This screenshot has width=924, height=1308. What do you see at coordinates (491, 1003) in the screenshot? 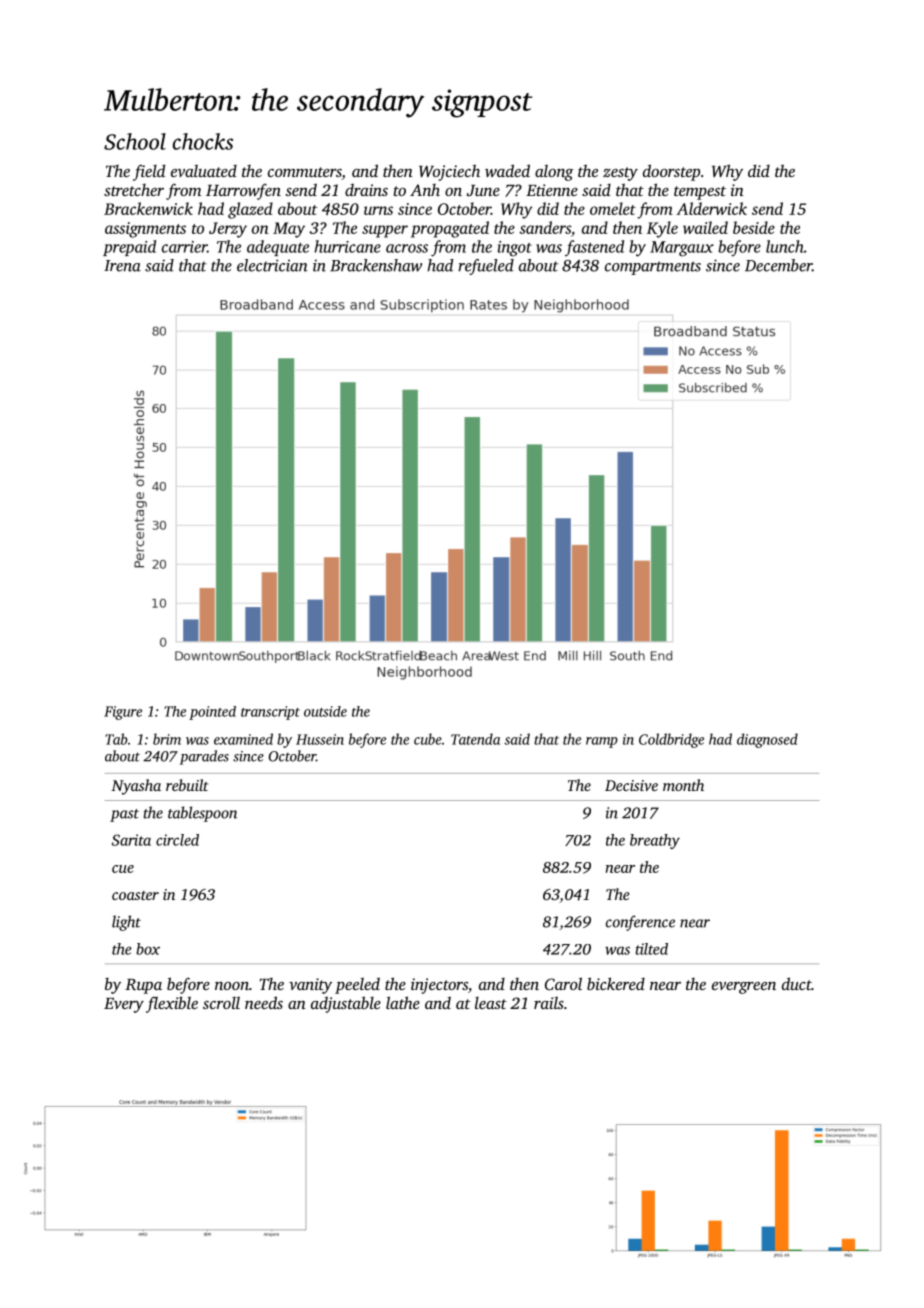
I see `least` at bounding box center [491, 1003].
